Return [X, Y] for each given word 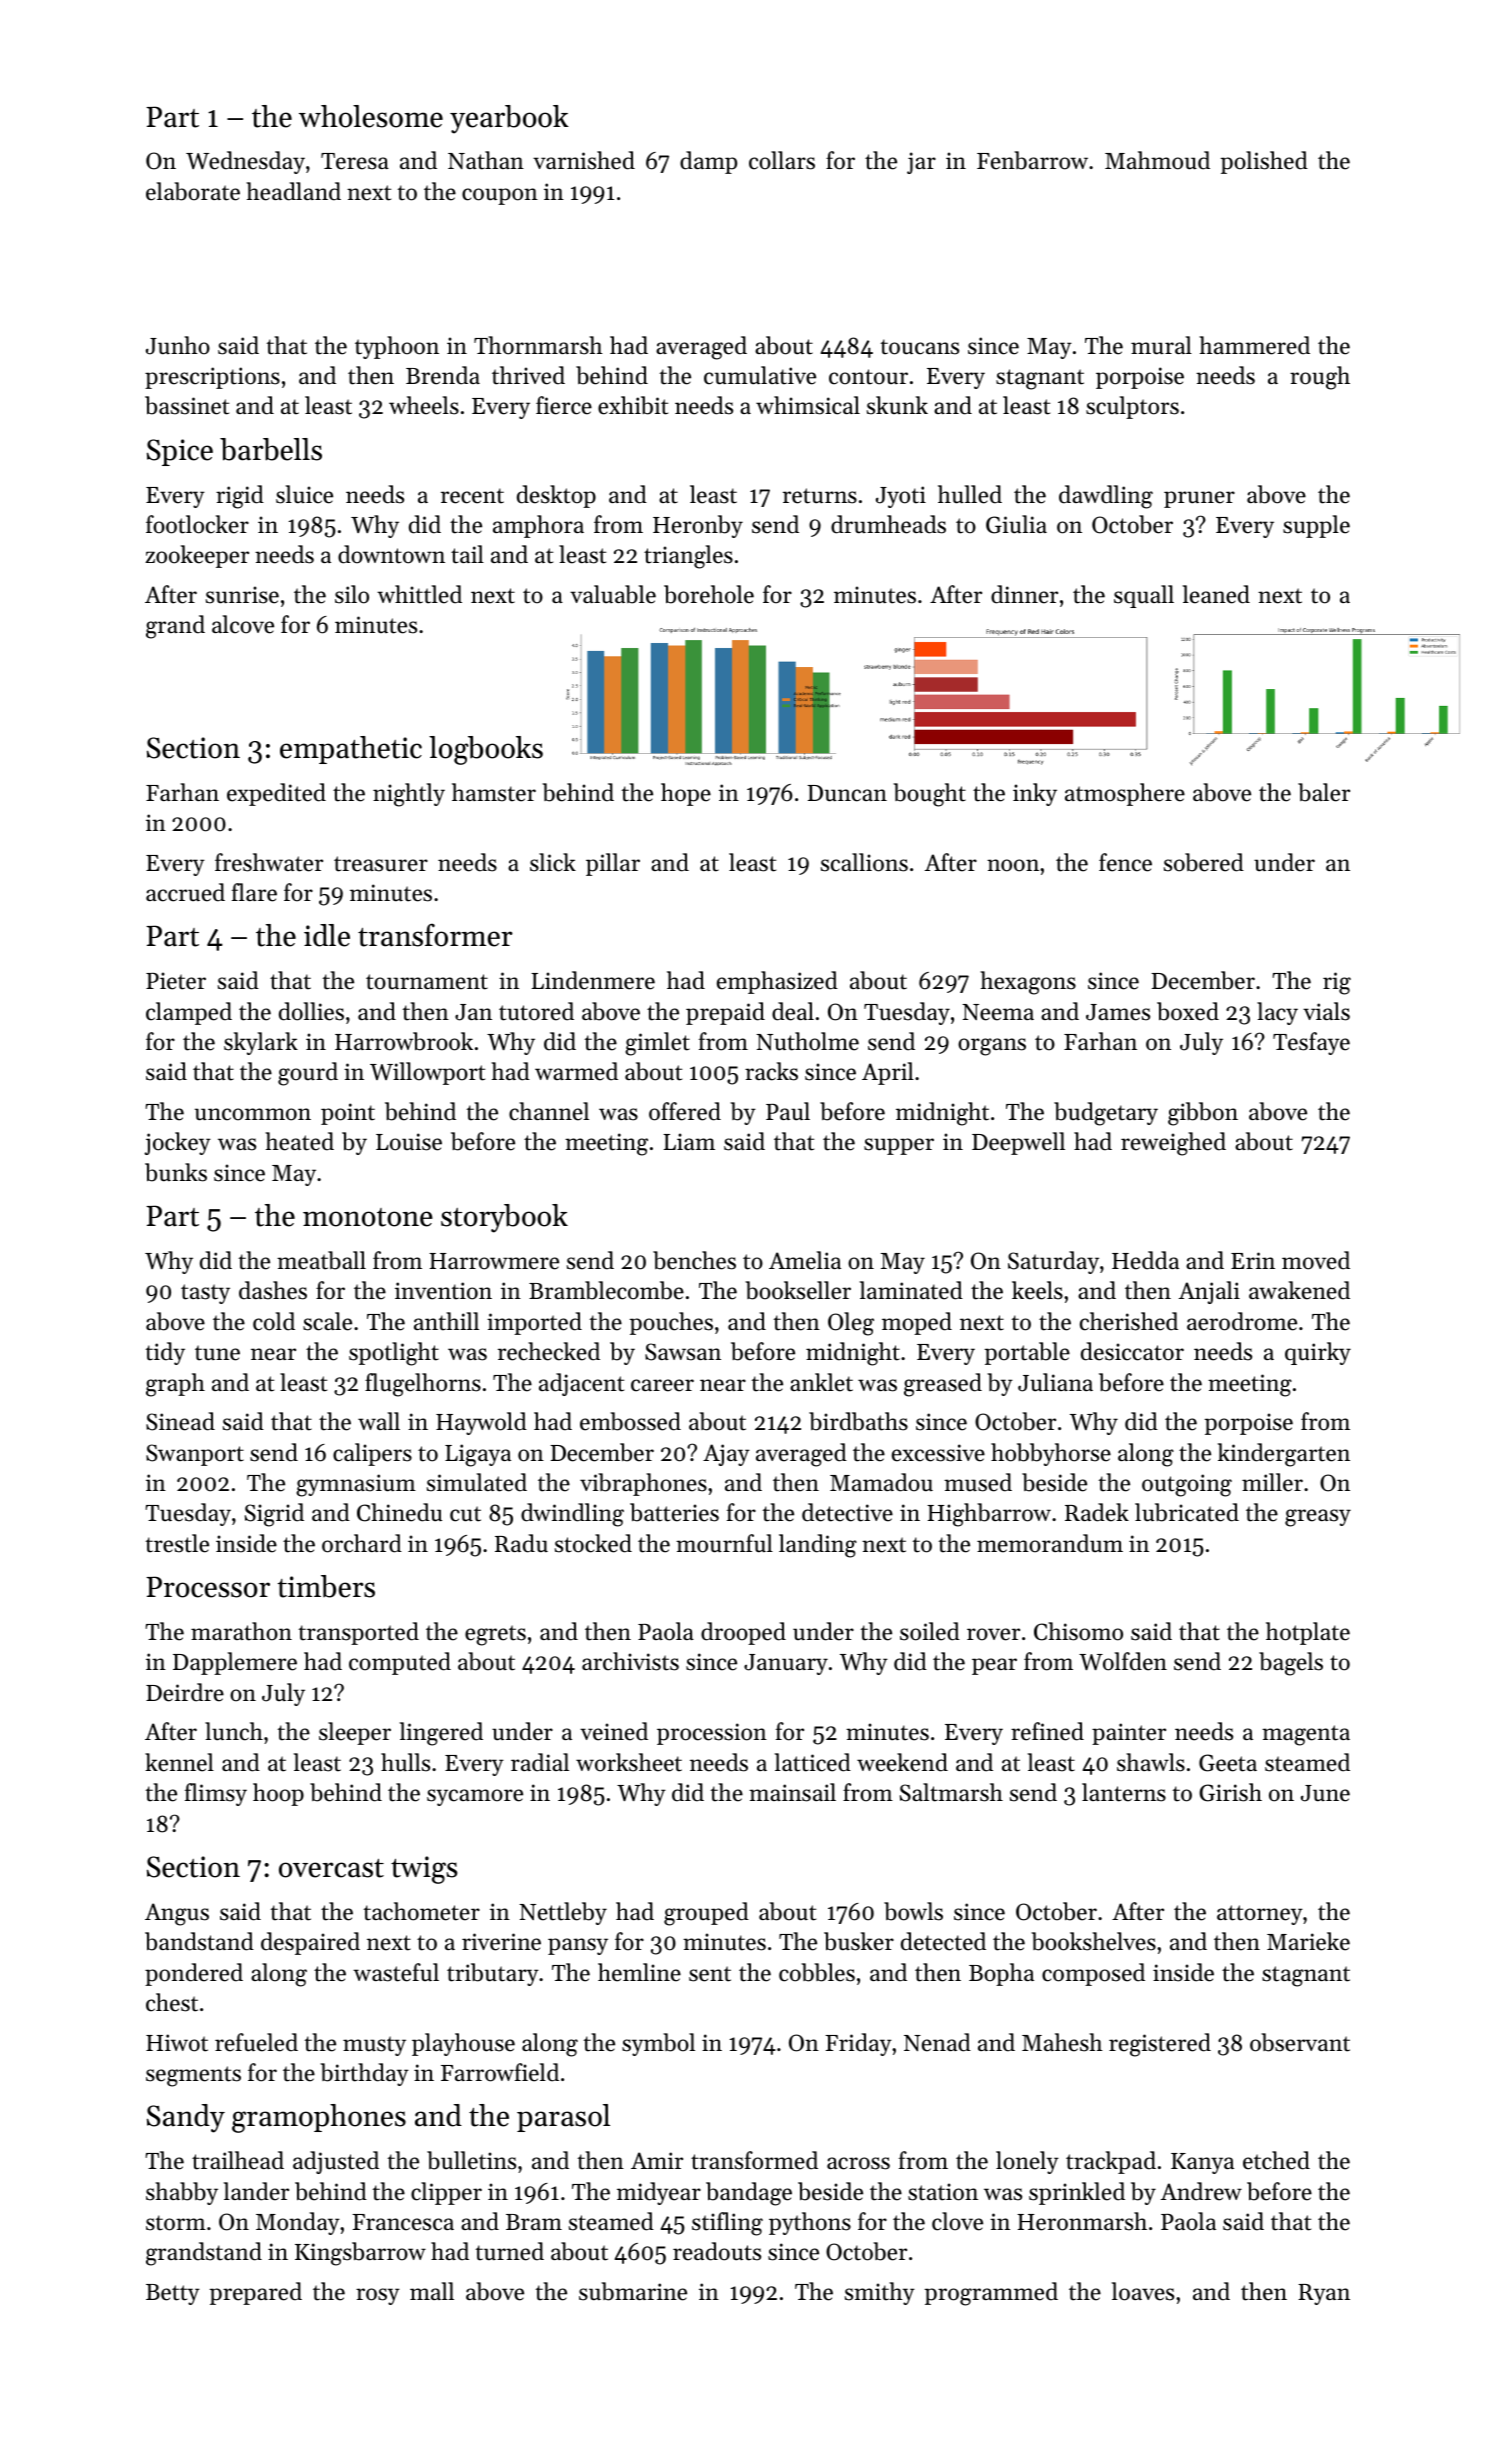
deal [793, 1011]
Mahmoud [1157, 160]
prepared [256, 2293]
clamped [189, 1013]
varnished [584, 160]
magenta [1306, 1735]
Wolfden [1123, 1661]
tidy [165, 1353]
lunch [234, 1731]
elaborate [193, 191]
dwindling [572, 1515]
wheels [424, 405]
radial [540, 1762]
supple [1316, 526]
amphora [538, 526]
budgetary [1106, 1114]
